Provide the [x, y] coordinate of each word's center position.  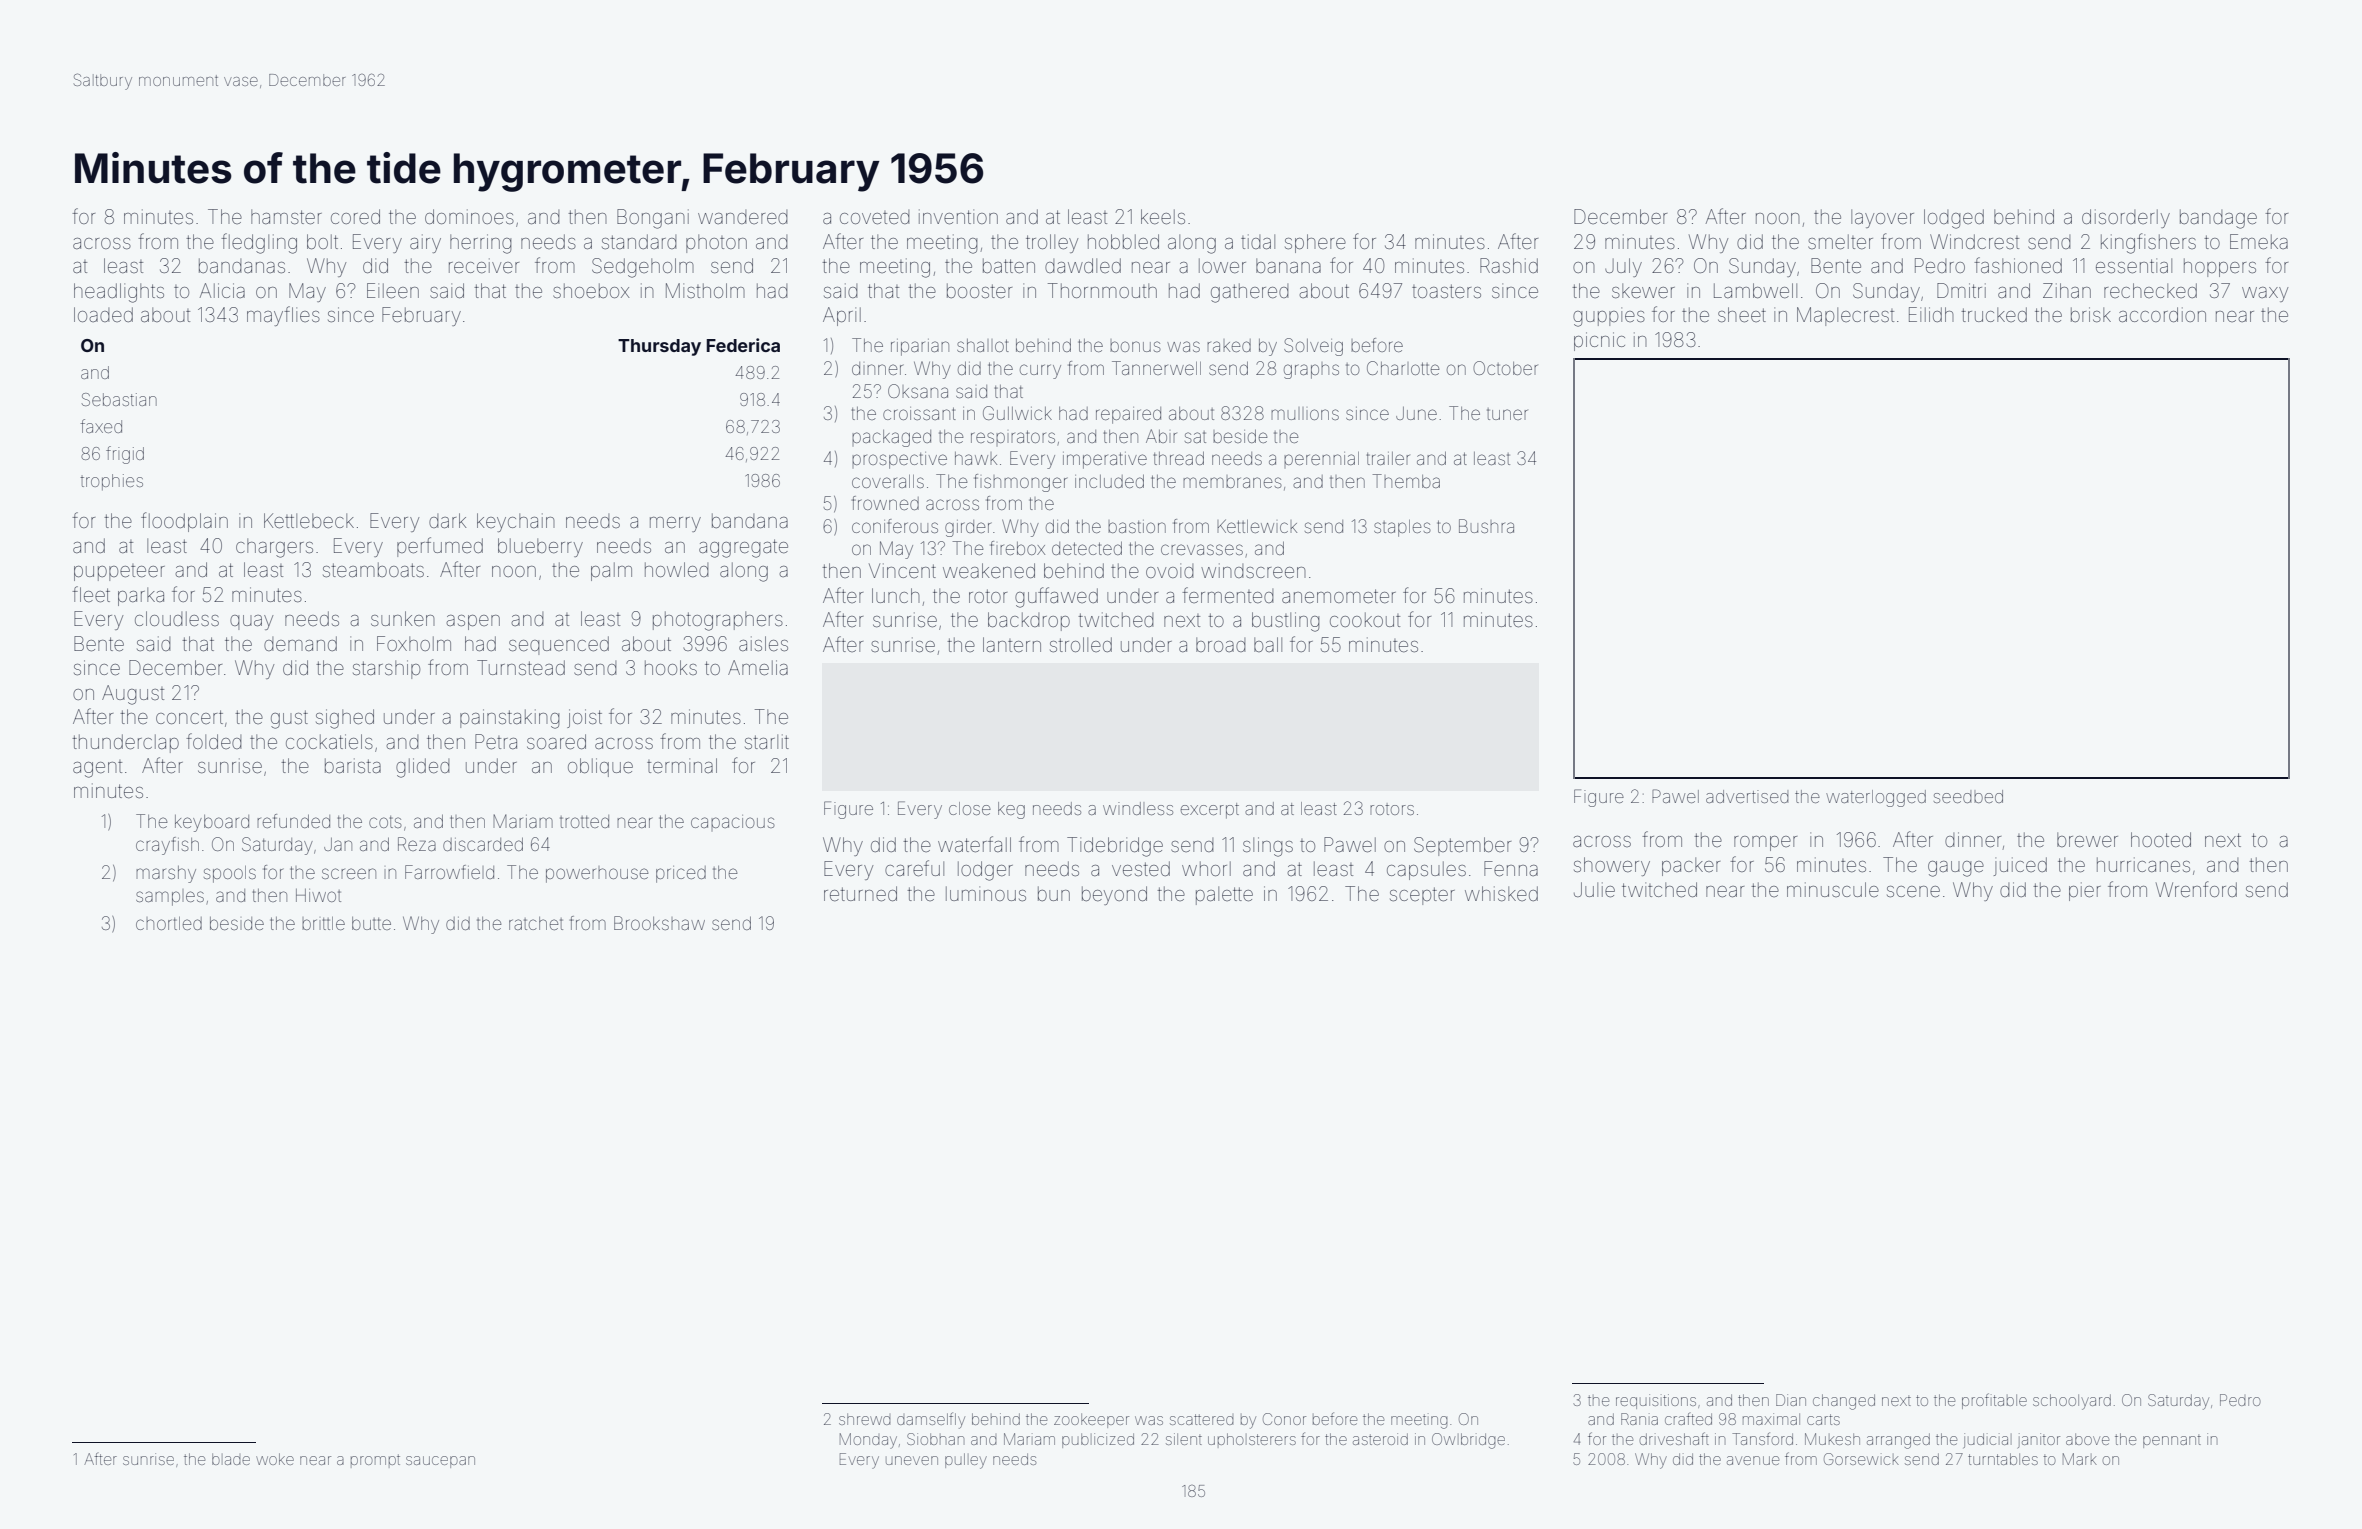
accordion [2162, 314]
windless [1138, 808]
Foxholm [414, 643]
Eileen [393, 290]
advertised [1747, 796]
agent [97, 769]
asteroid [1380, 1439]
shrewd [865, 1419]
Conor [1284, 1419]
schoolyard [2072, 1402]
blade [231, 1459]
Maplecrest [1845, 316]
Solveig [1313, 347]
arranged [1898, 1441]
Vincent [902, 570]
